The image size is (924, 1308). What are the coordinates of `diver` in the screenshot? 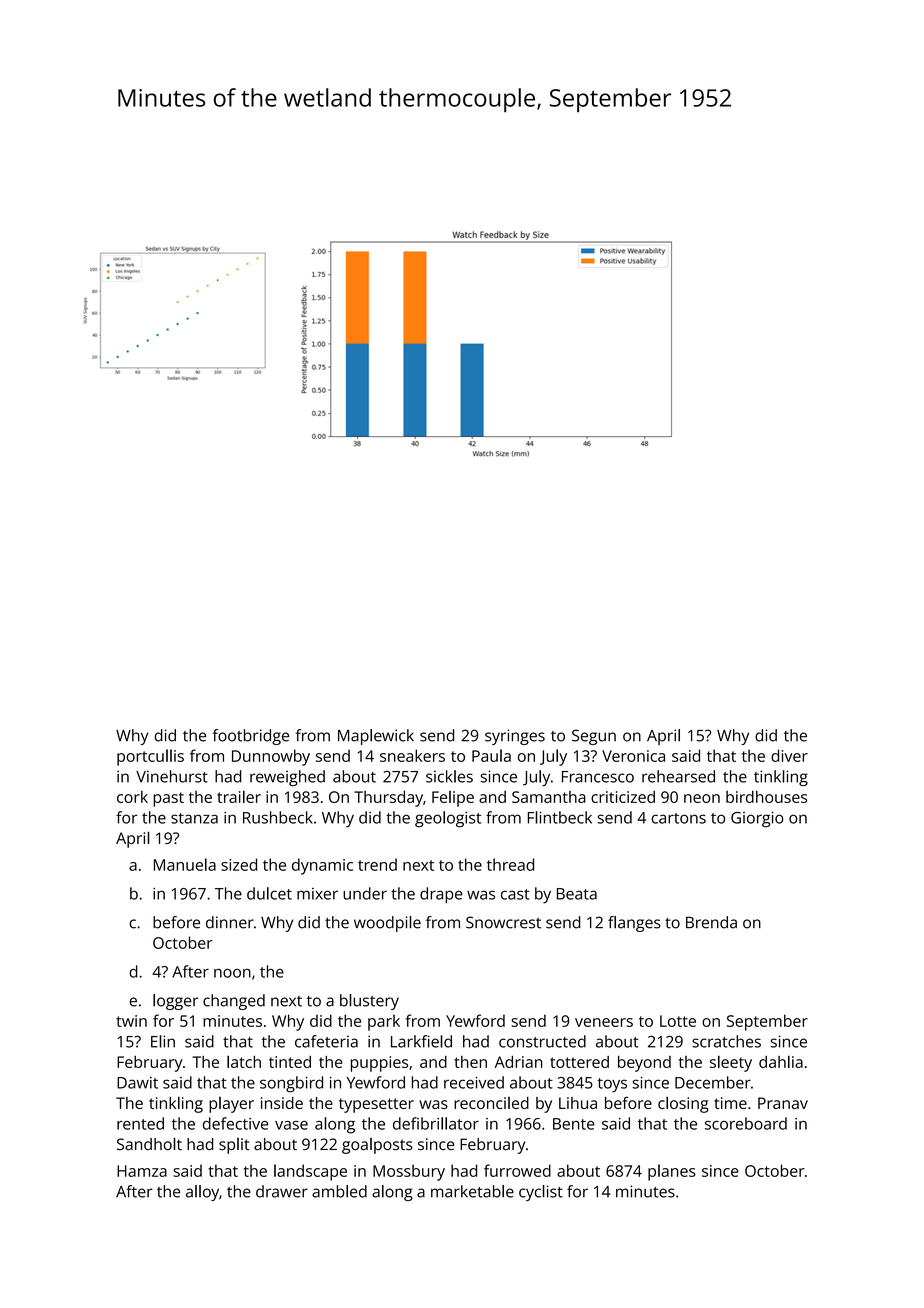 It's located at (789, 755).
